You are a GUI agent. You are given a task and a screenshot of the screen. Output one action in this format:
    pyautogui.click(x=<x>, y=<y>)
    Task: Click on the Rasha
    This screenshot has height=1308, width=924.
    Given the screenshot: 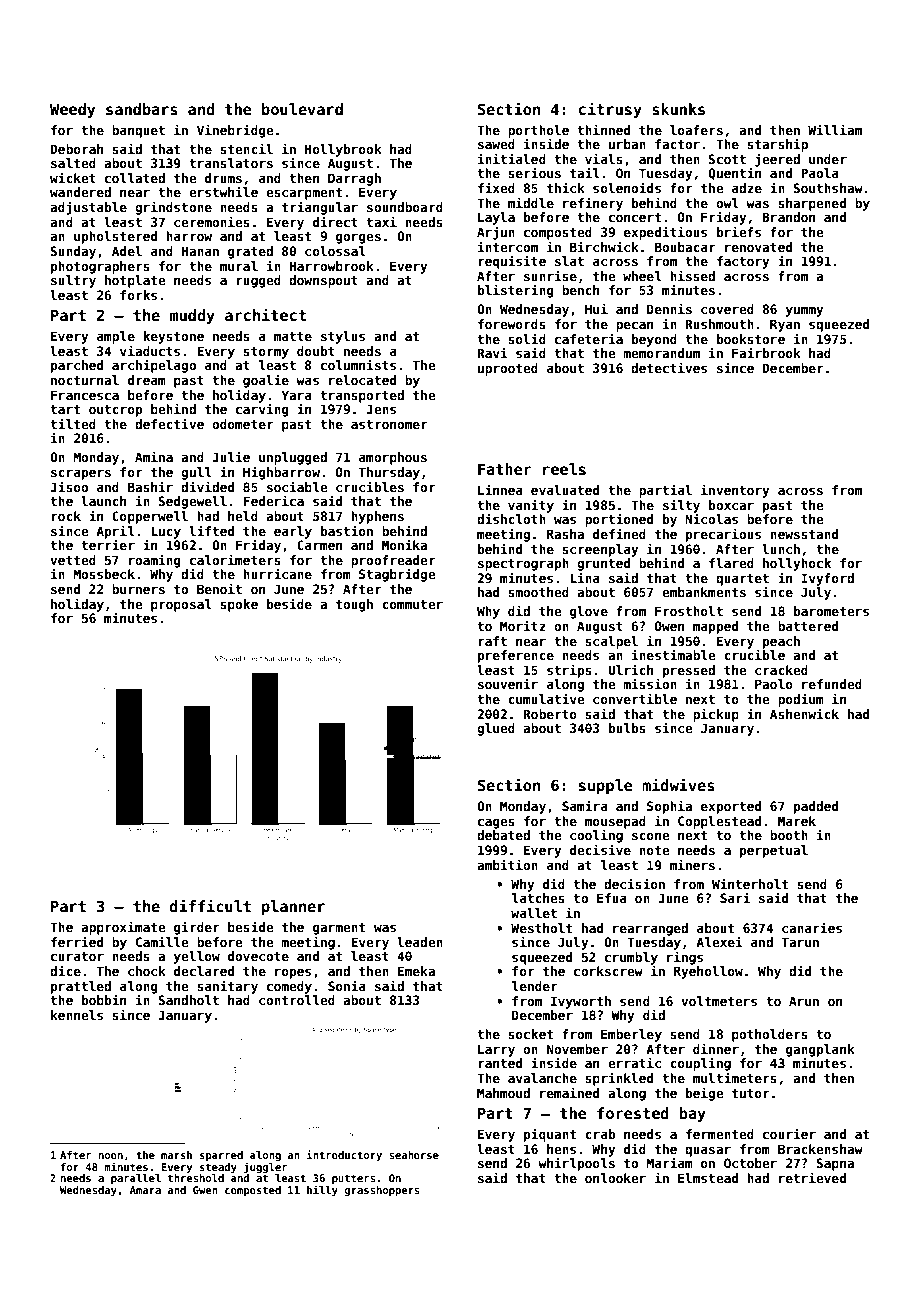 What is the action you would take?
    pyautogui.click(x=565, y=534)
